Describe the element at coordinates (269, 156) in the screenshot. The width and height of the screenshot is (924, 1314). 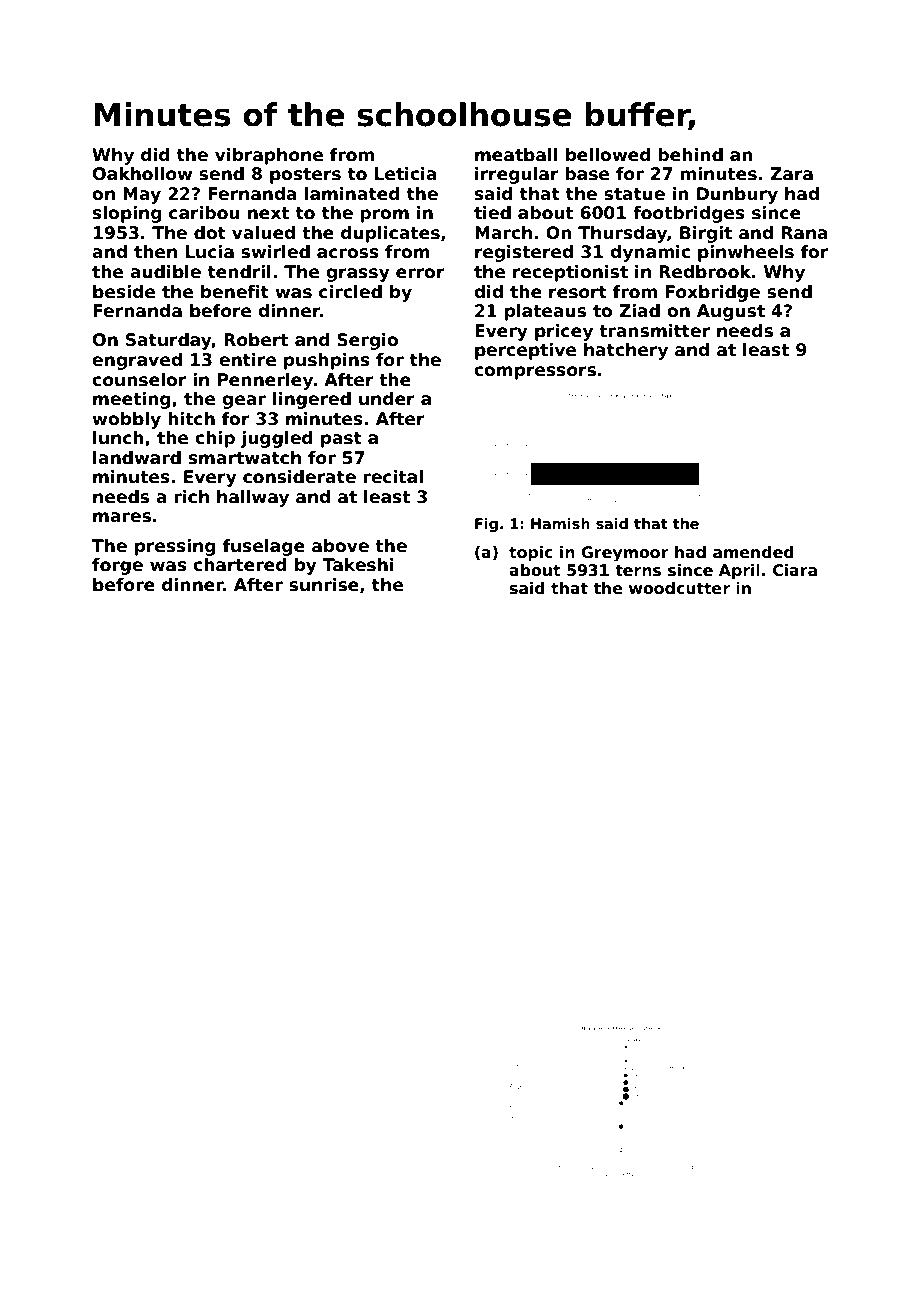
I see `vibraphone` at that location.
